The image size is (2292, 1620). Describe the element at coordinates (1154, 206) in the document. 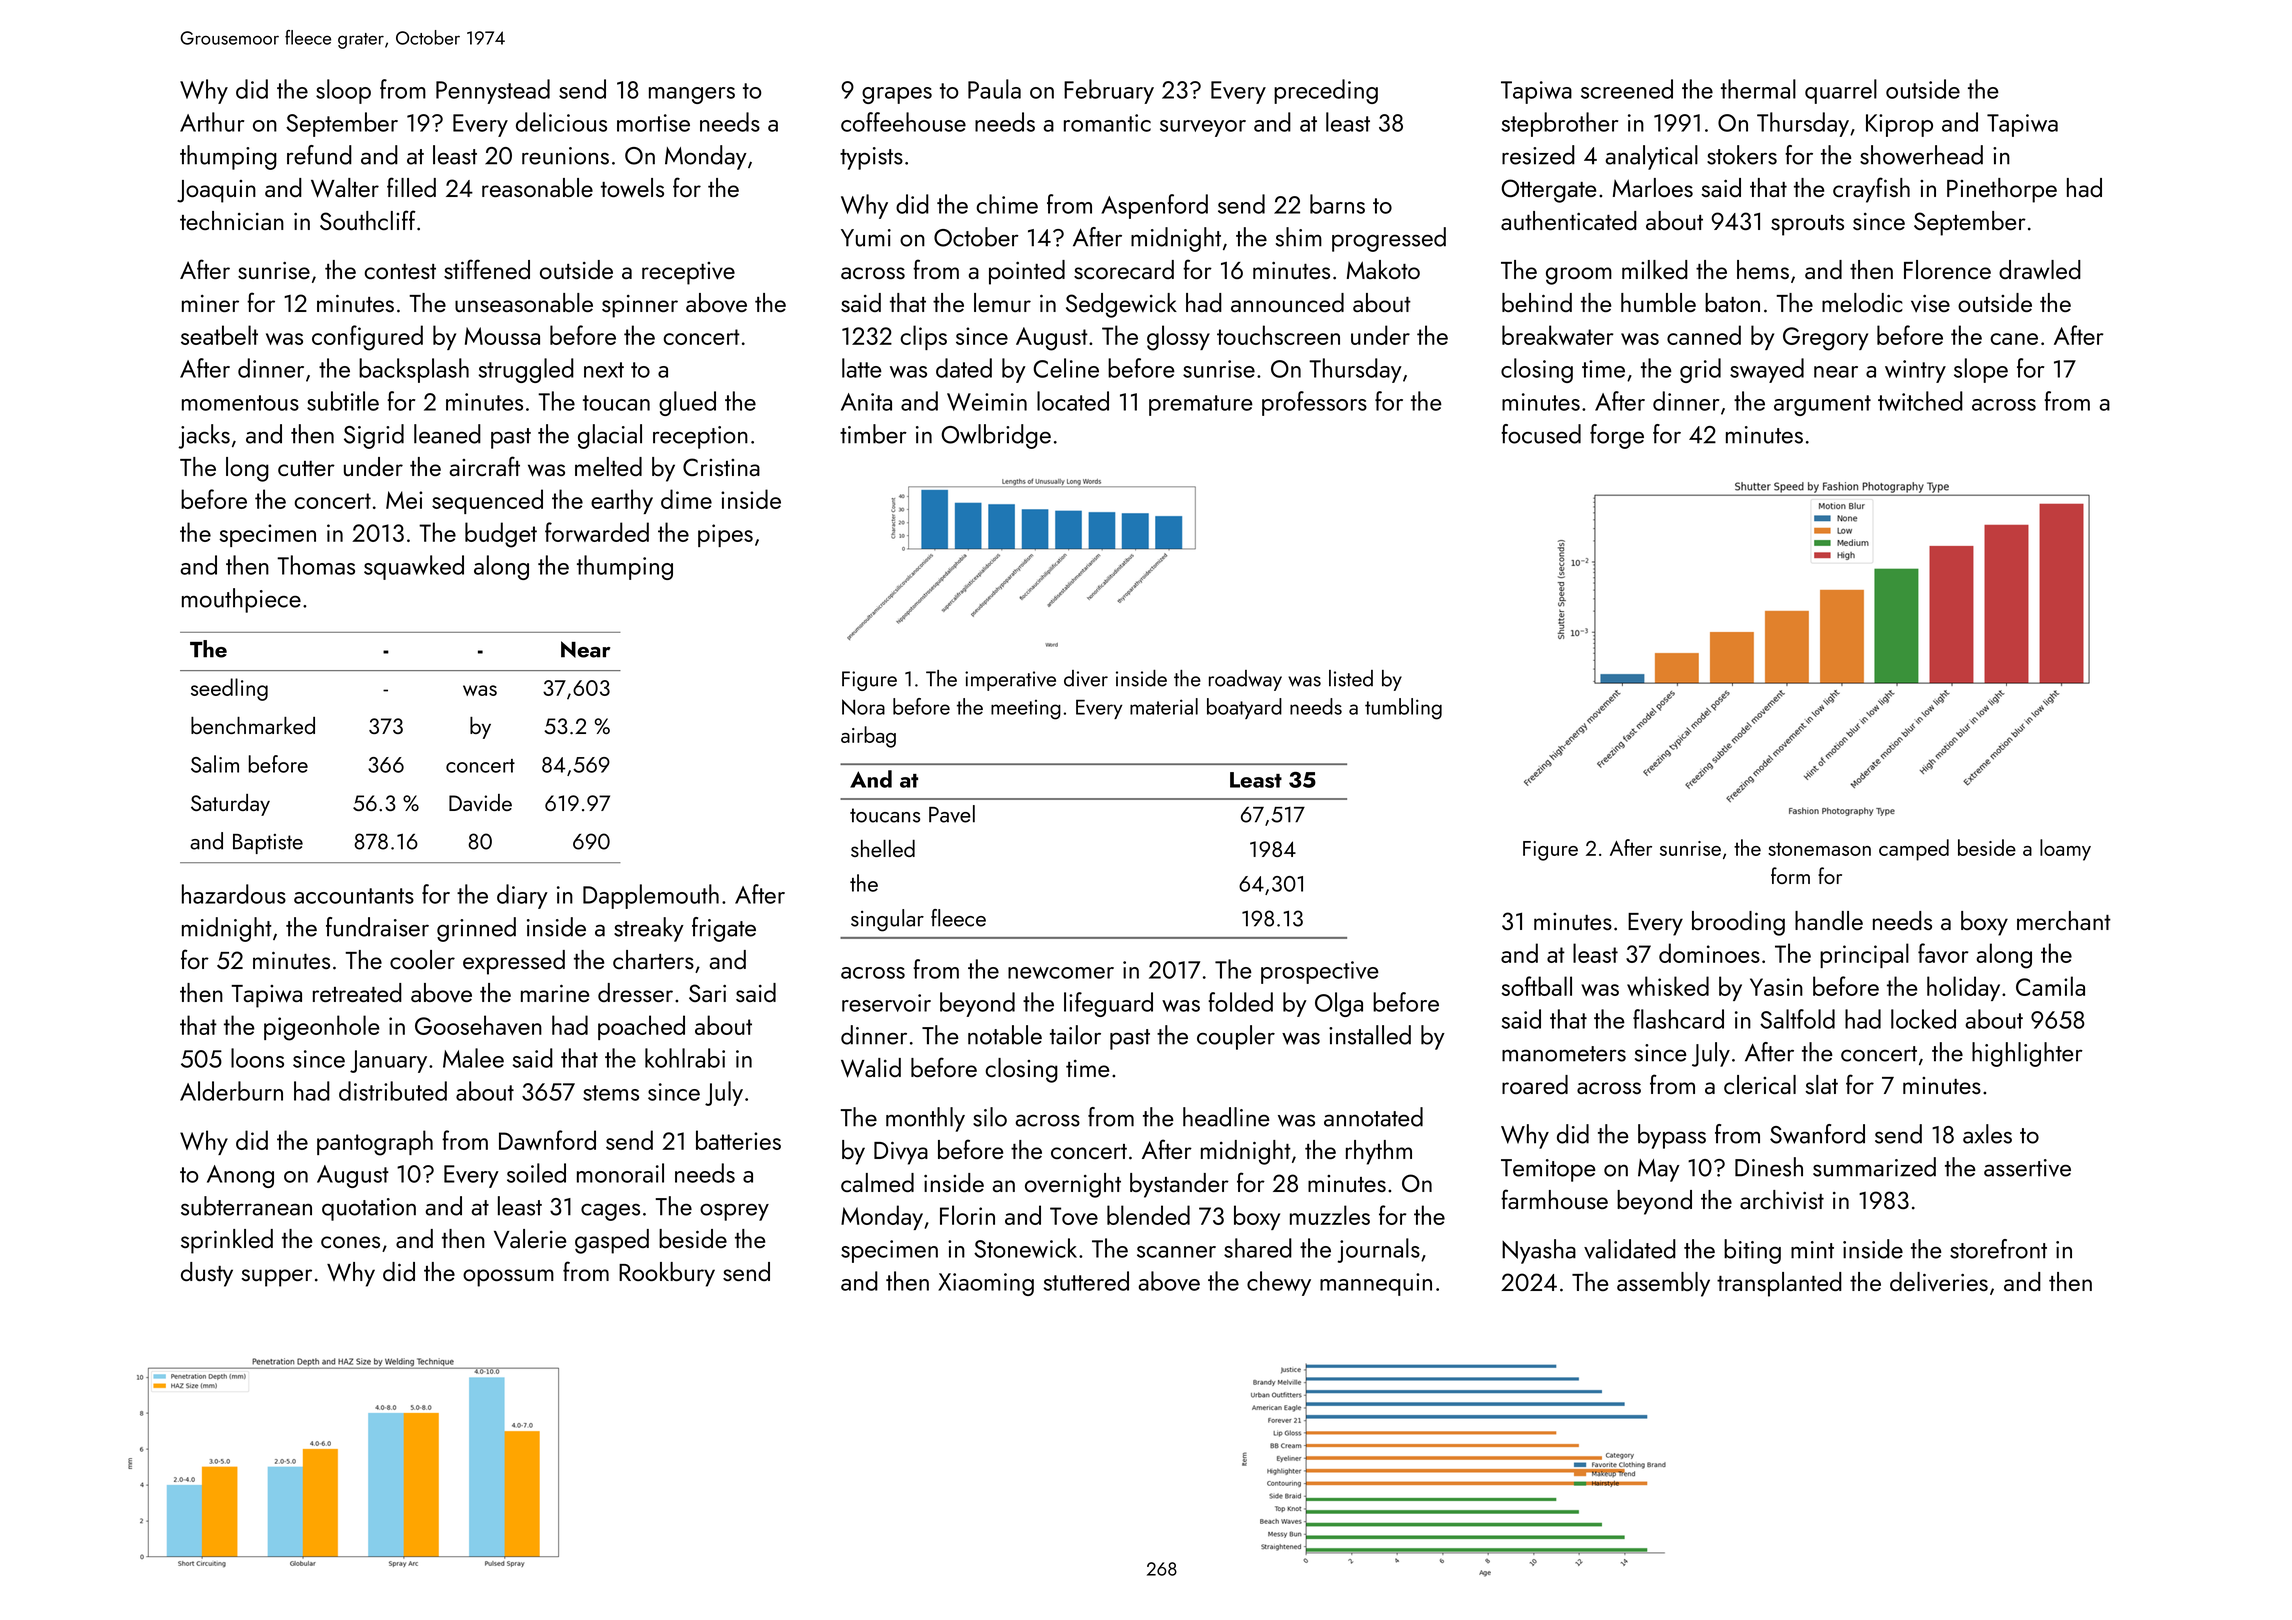

I see `Aspenford` at that location.
